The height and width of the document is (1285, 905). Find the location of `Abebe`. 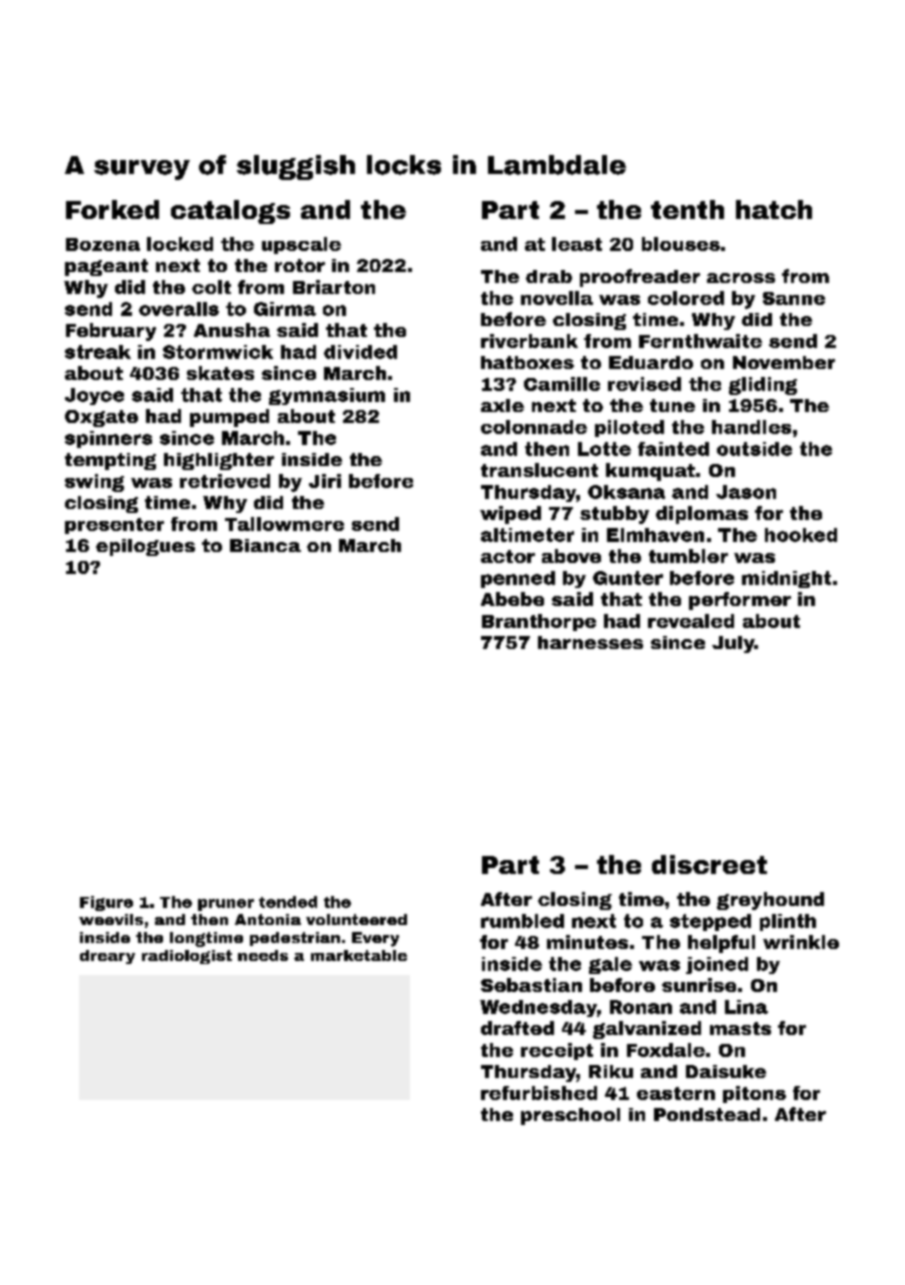

Abebe is located at coordinates (512, 599).
